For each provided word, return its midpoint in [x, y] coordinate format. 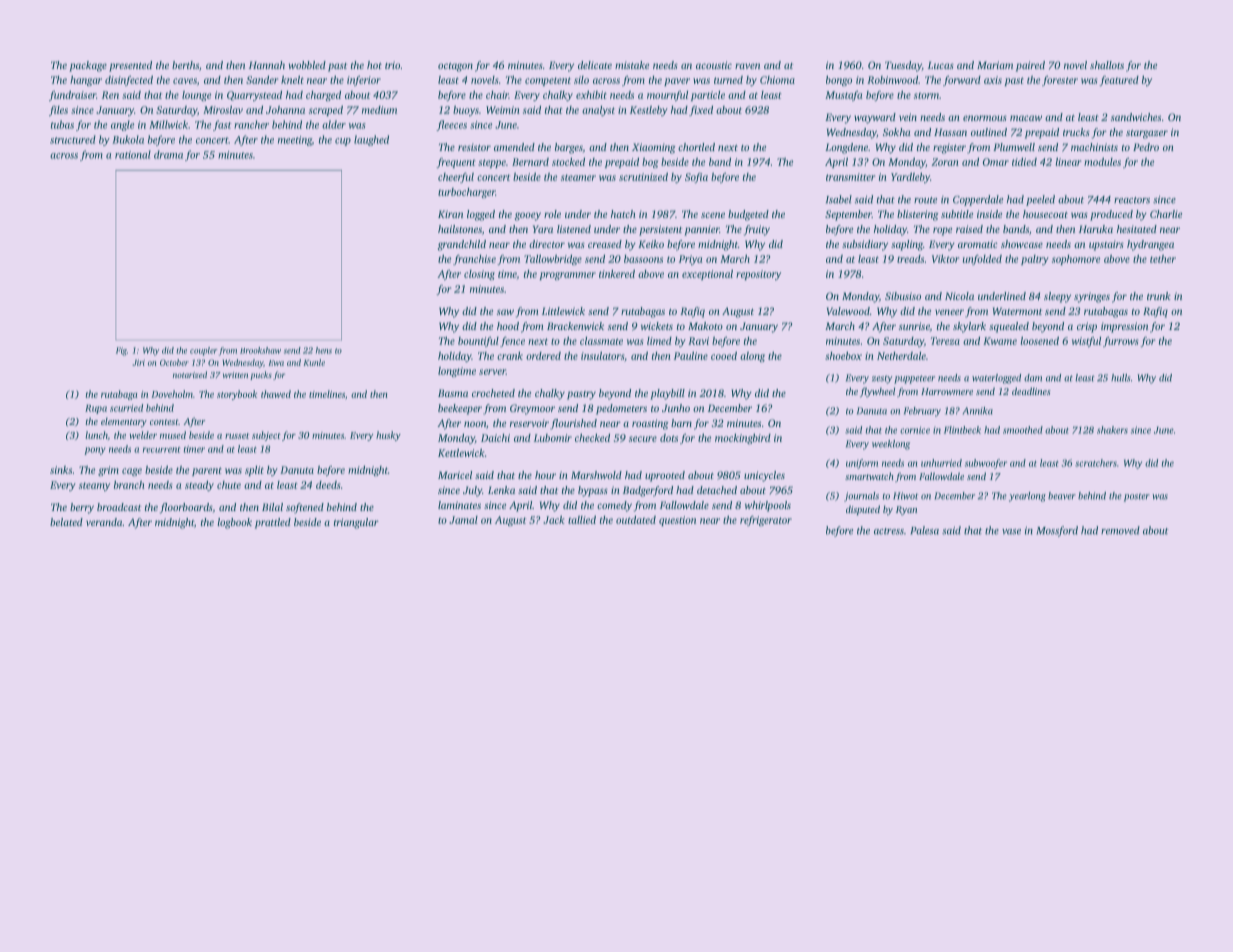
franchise [474, 260]
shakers [1112, 430]
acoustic [714, 65]
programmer [567, 276]
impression [1124, 327]
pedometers [621, 409]
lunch [96, 435]
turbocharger [466, 193]
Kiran [450, 214]
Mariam [995, 65]
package [88, 66]
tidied [1024, 162]
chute [229, 485]
